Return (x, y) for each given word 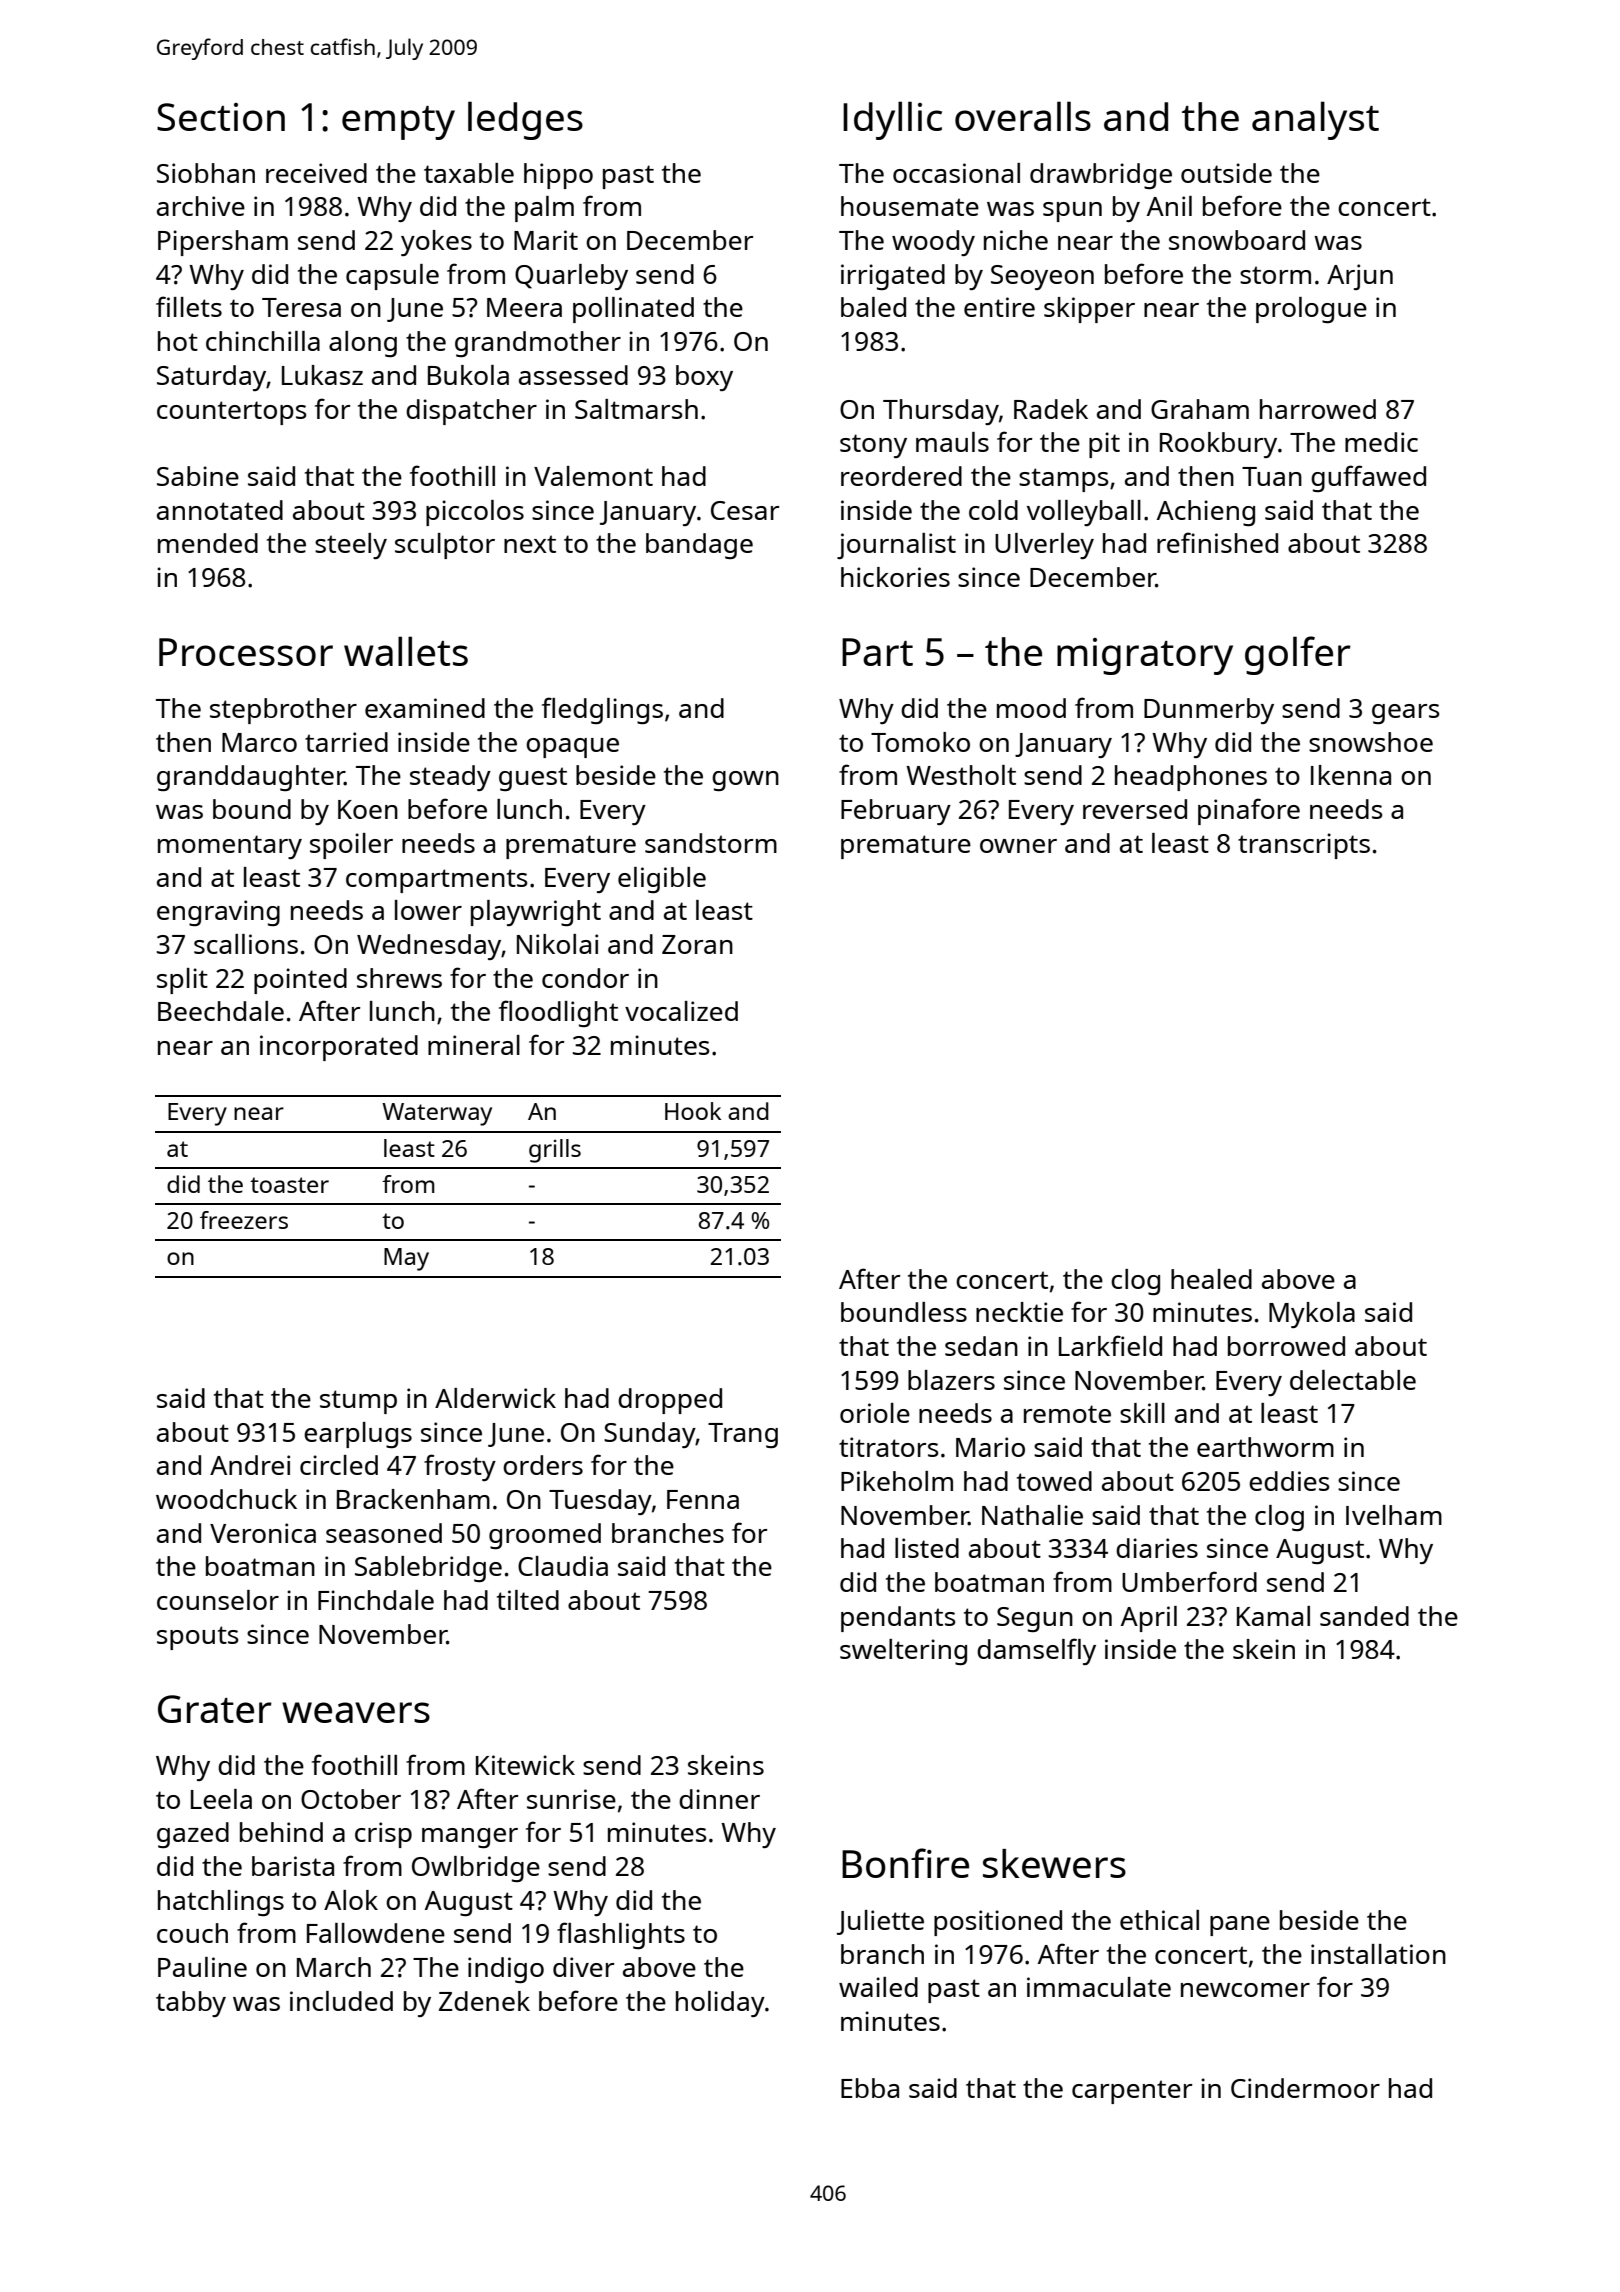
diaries (1157, 1548)
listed (927, 1548)
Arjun (1360, 277)
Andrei (250, 1465)
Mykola (1312, 1315)
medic (1381, 442)
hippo (558, 176)
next (530, 544)
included (341, 2001)
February (896, 812)
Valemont (593, 476)
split (182, 981)
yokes (436, 243)
